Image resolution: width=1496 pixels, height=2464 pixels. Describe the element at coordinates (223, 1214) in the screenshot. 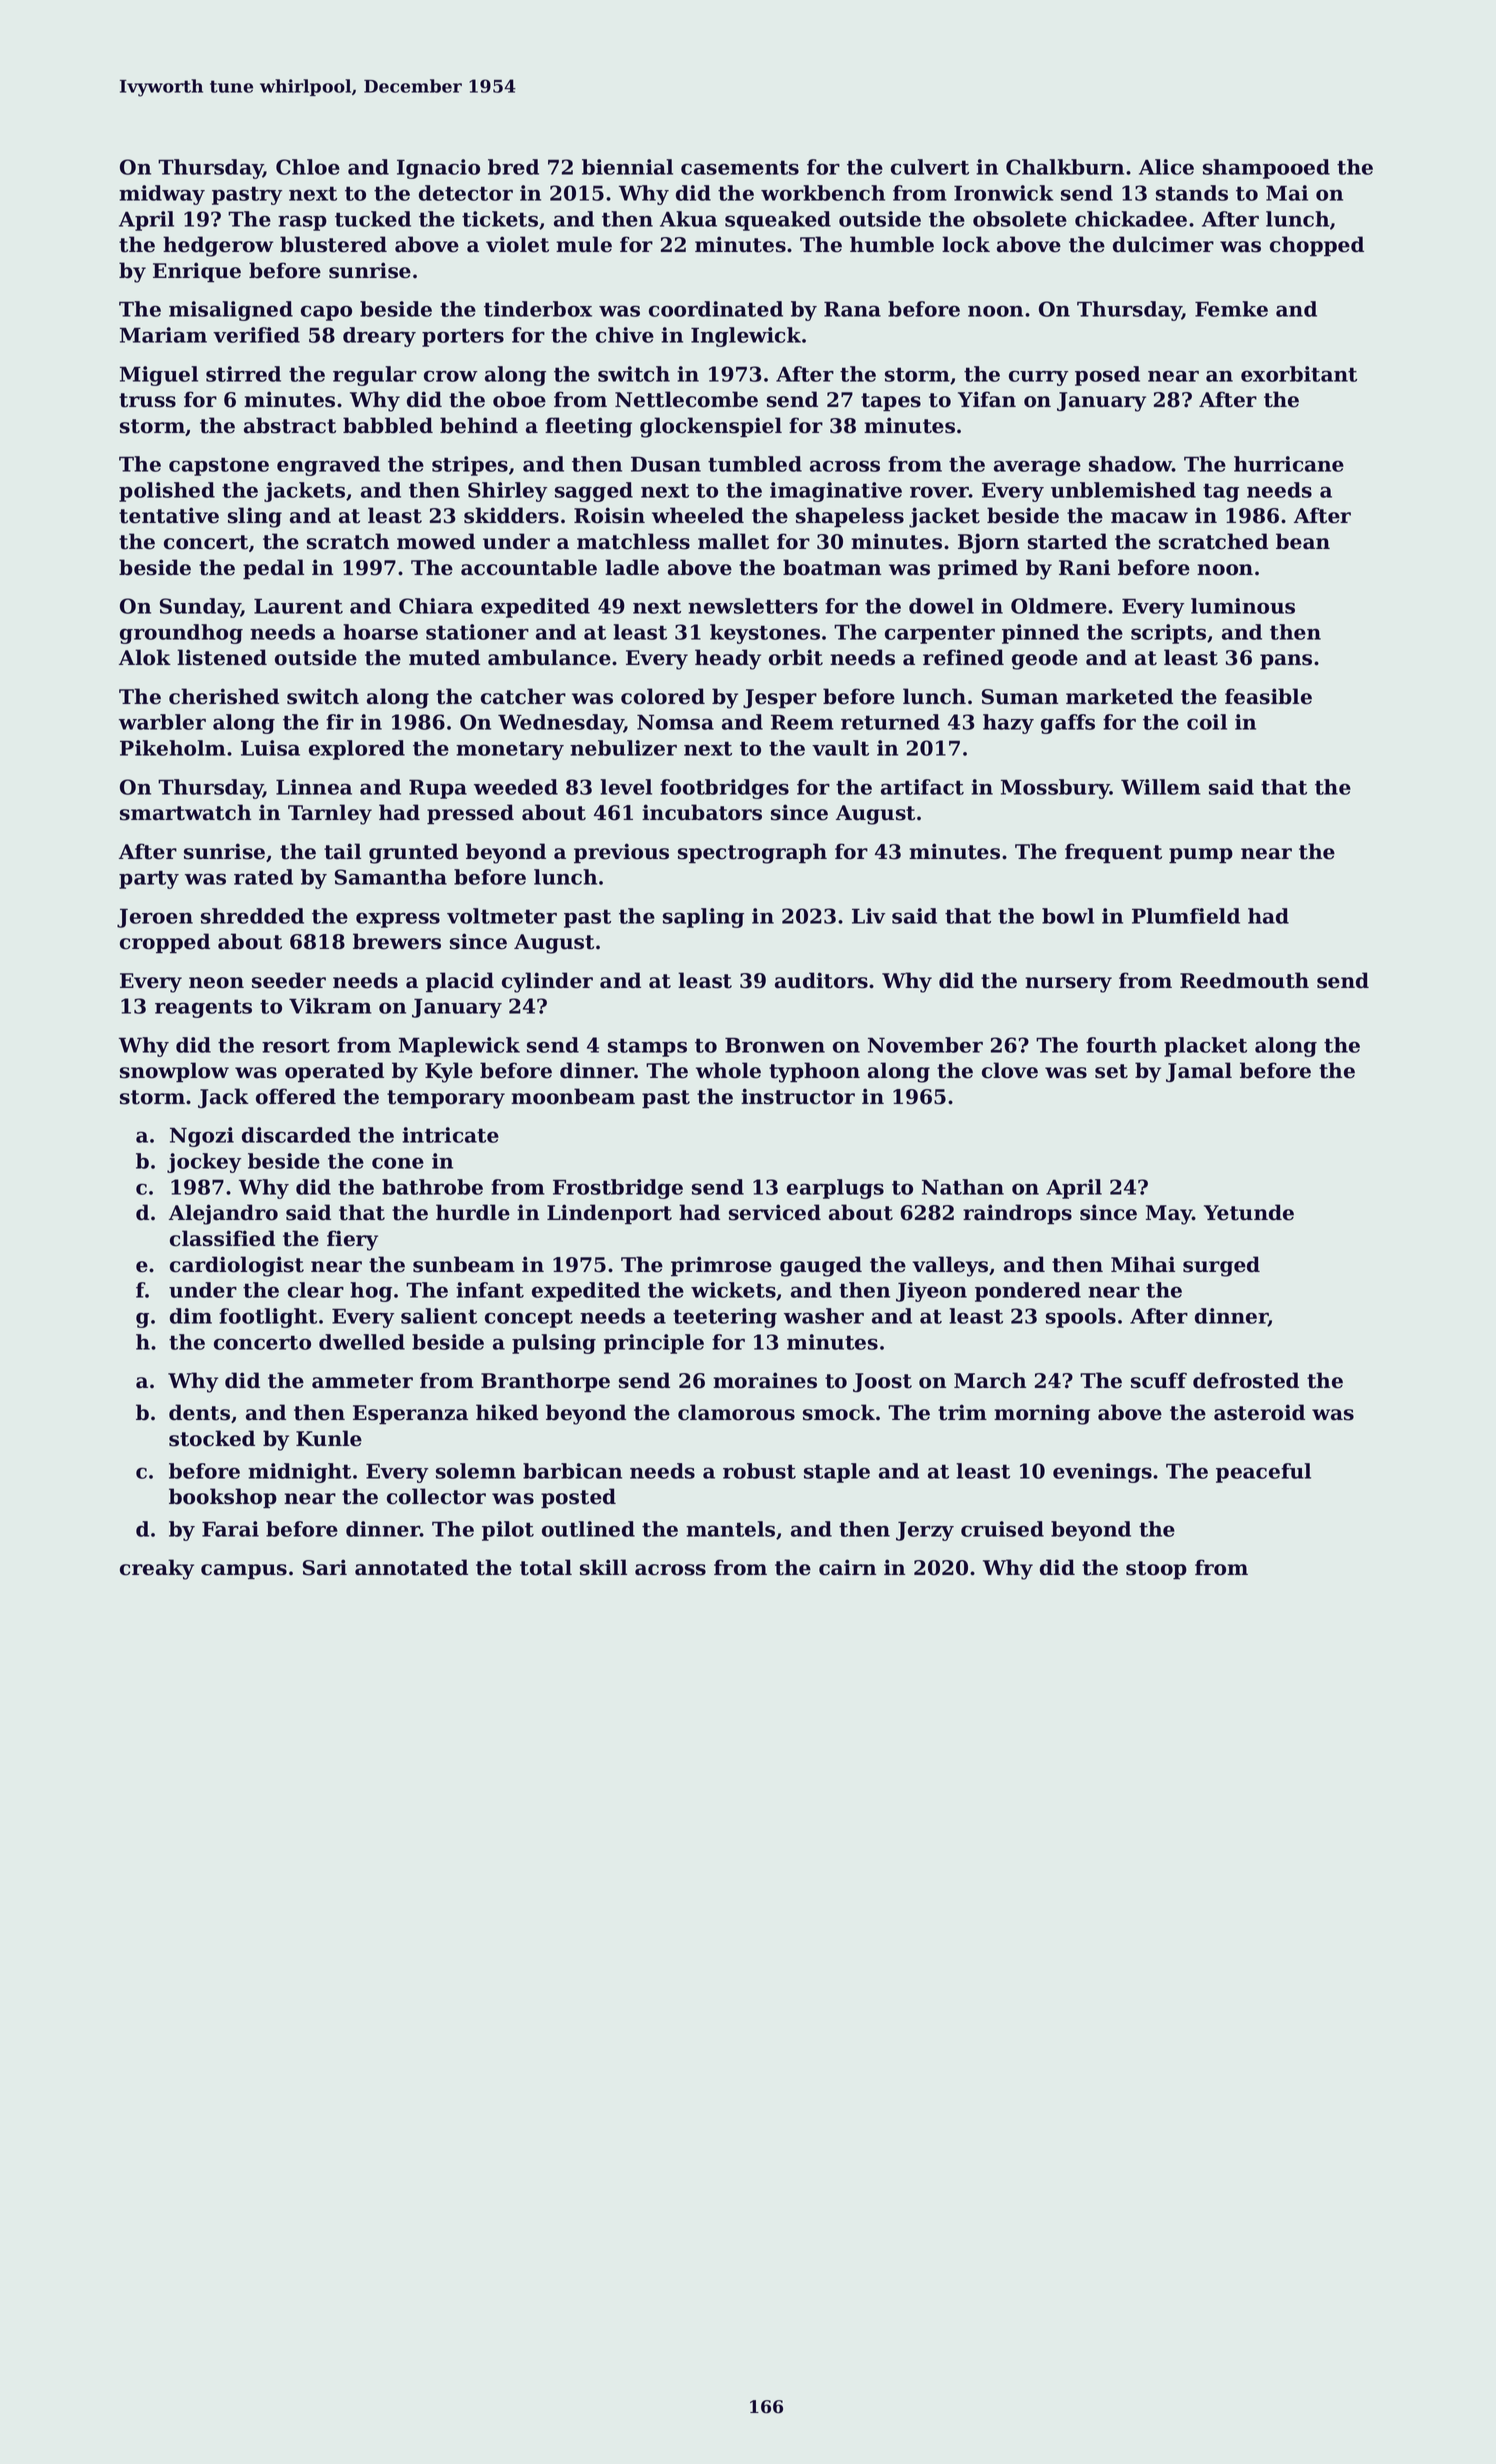

I see `Alejandro` at that location.
